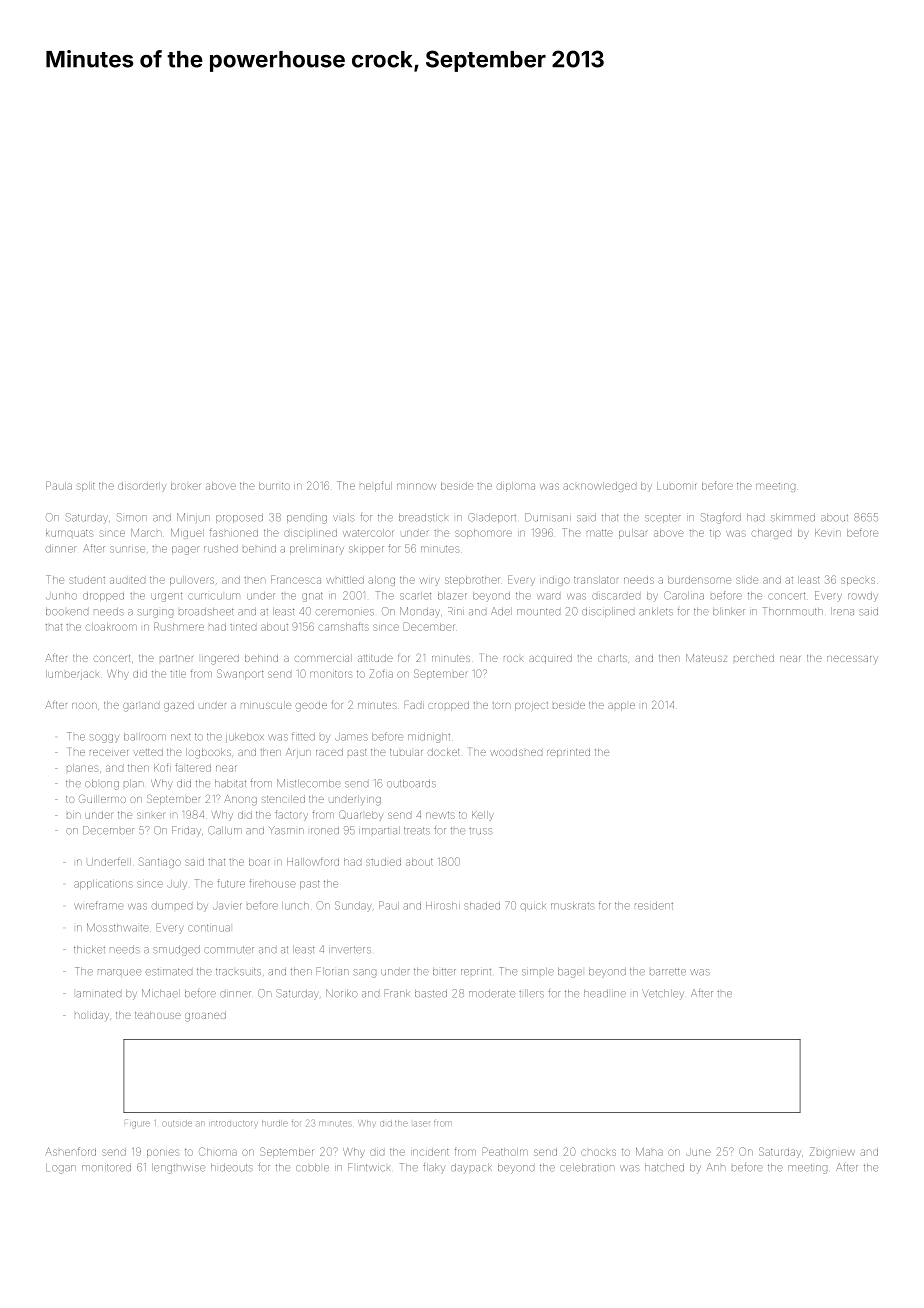 The width and height of the screenshot is (924, 1308). What do you see at coordinates (102, 798) in the screenshot?
I see `Guillermo` at bounding box center [102, 798].
